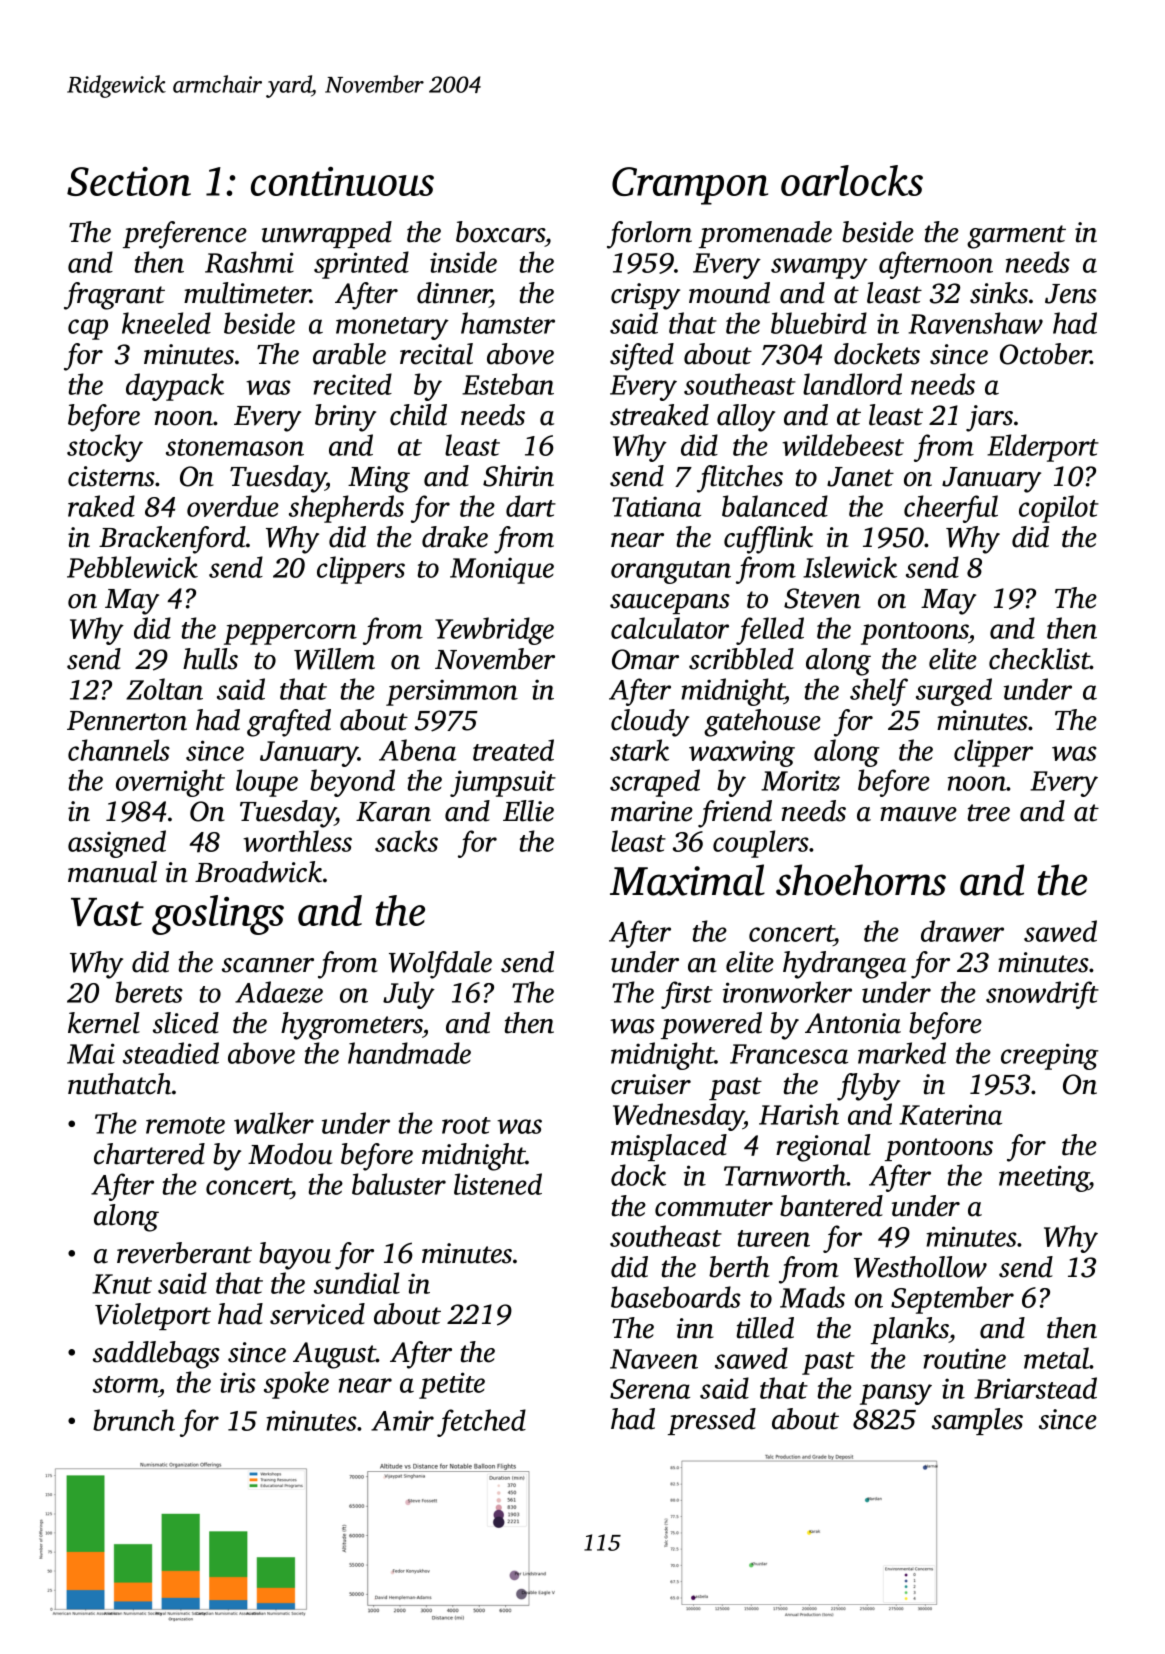 The image size is (1165, 1654). What do you see at coordinates (290, 1154) in the screenshot?
I see `Modou` at bounding box center [290, 1154].
